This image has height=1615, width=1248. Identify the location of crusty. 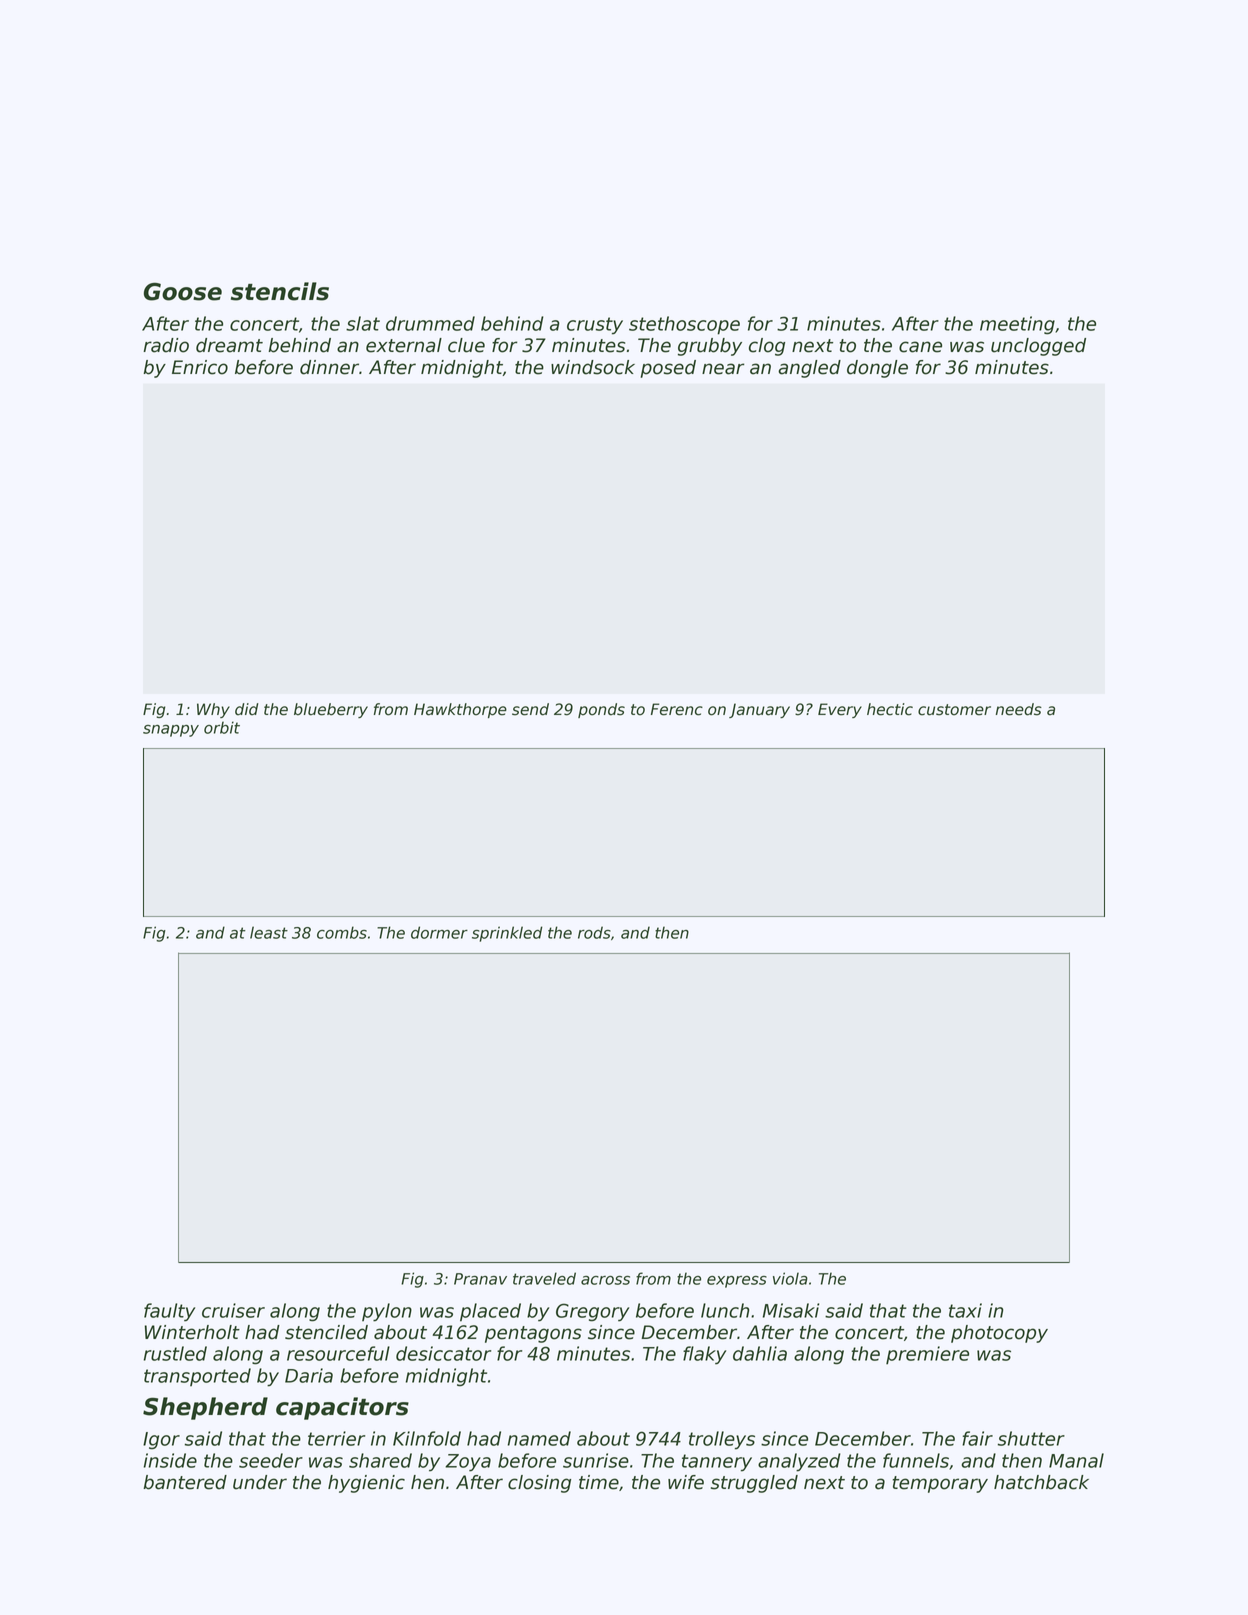
(595, 326).
